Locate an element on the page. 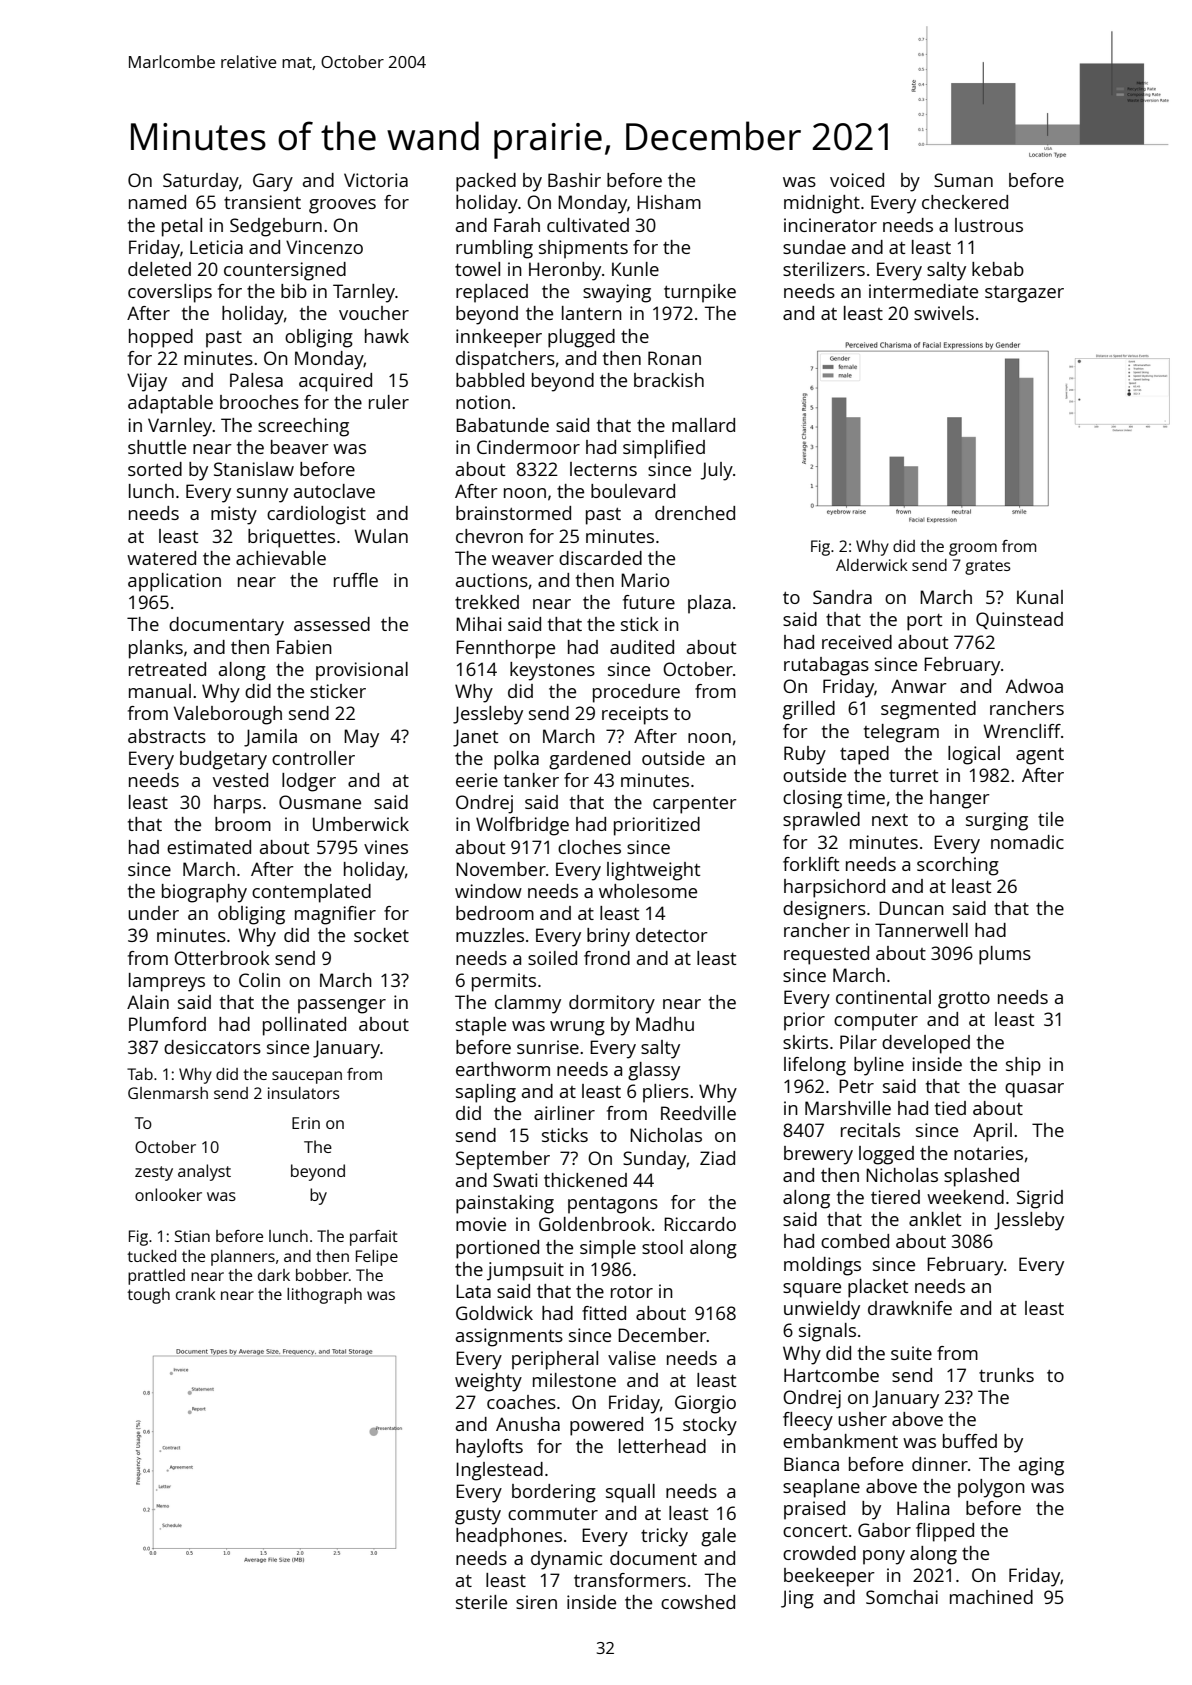 The height and width of the document is (1685, 1192). Hisham is located at coordinates (669, 202).
